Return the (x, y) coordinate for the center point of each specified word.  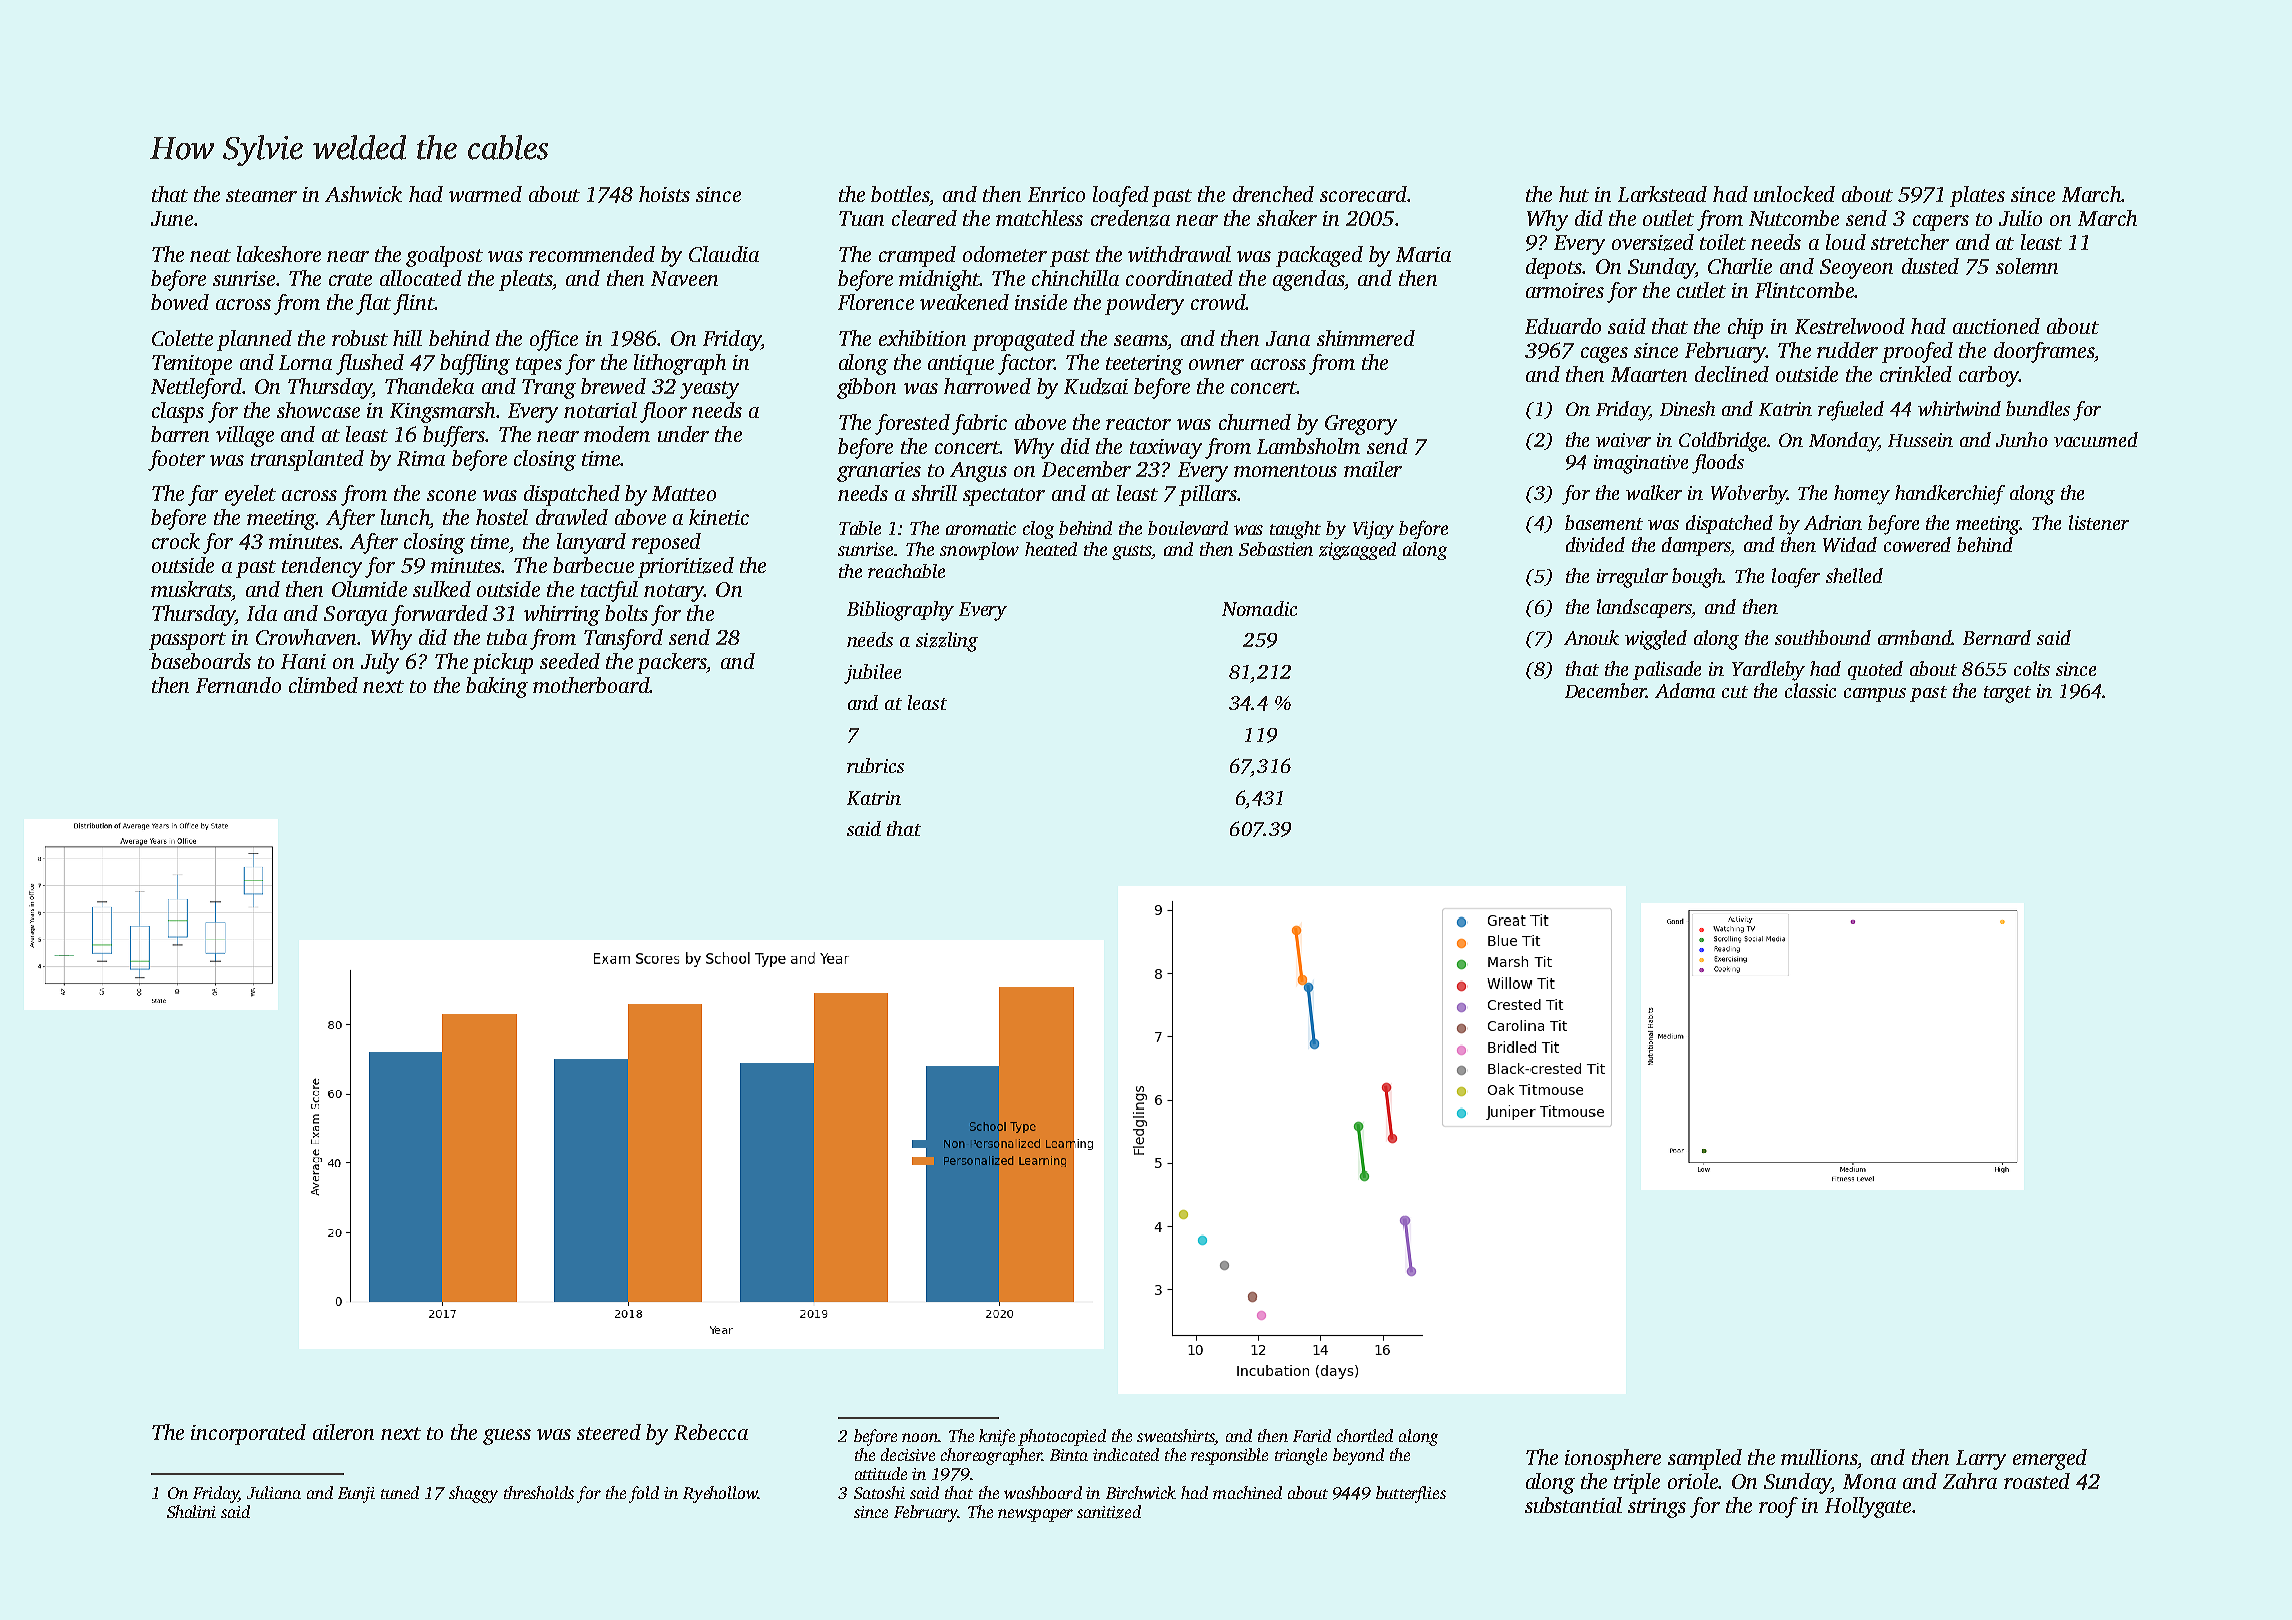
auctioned (1996, 326)
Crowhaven (306, 637)
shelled (1854, 575)
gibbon (866, 388)
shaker (1287, 218)
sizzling (947, 642)
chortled (1365, 1435)
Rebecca (711, 1432)
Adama (1685, 690)
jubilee (872, 674)
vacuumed (2096, 439)
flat (373, 304)
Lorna (305, 362)
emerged (2050, 1459)
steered (609, 1432)
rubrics (875, 765)
